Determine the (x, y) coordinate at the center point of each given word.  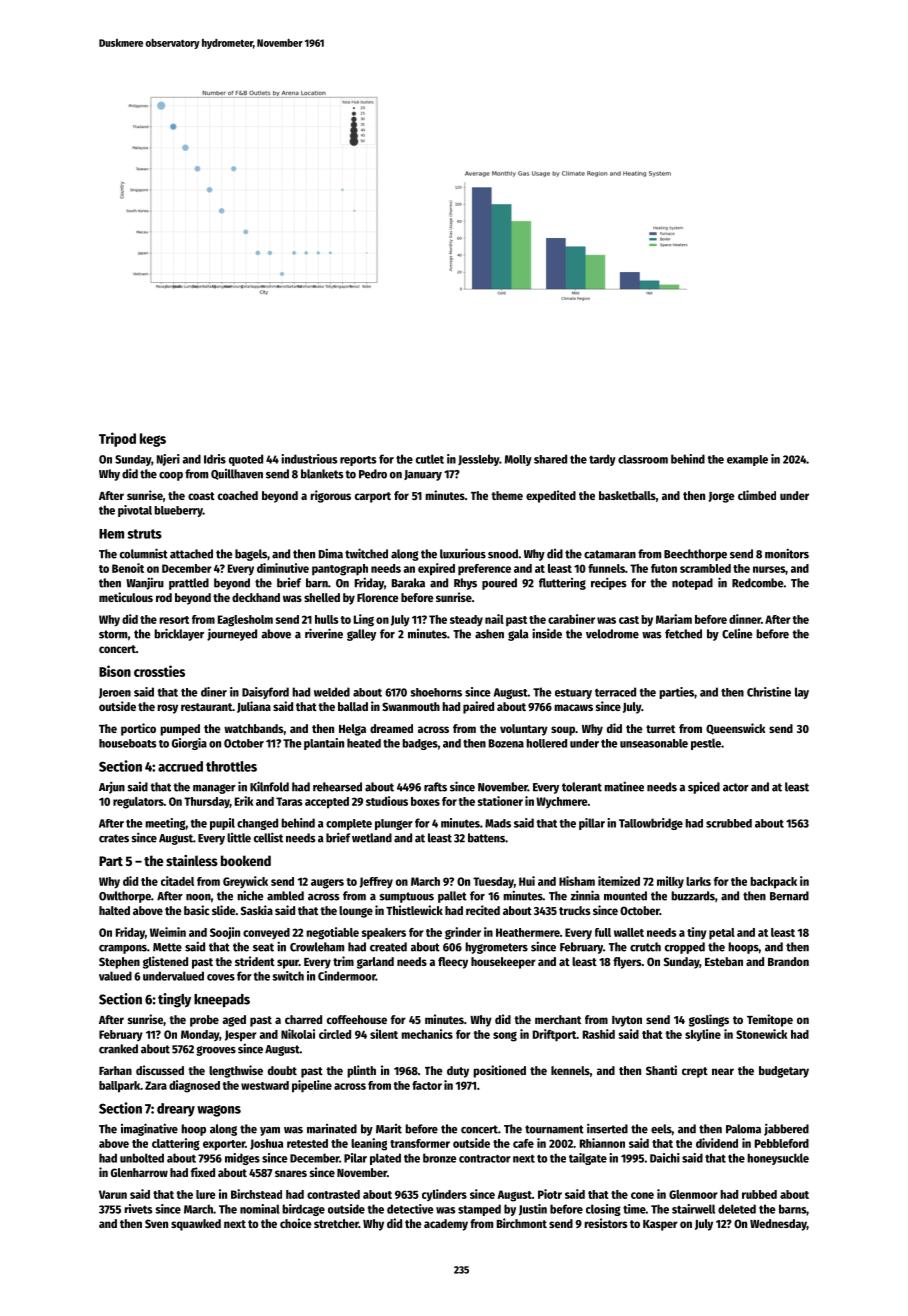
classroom (643, 459)
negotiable (332, 933)
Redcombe (757, 583)
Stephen (119, 963)
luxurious (463, 553)
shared (550, 459)
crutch (645, 947)
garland (375, 963)
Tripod (117, 439)
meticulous (126, 597)
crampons (123, 949)
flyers (627, 963)
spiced (704, 788)
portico (138, 729)
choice (296, 1223)
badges (420, 744)
